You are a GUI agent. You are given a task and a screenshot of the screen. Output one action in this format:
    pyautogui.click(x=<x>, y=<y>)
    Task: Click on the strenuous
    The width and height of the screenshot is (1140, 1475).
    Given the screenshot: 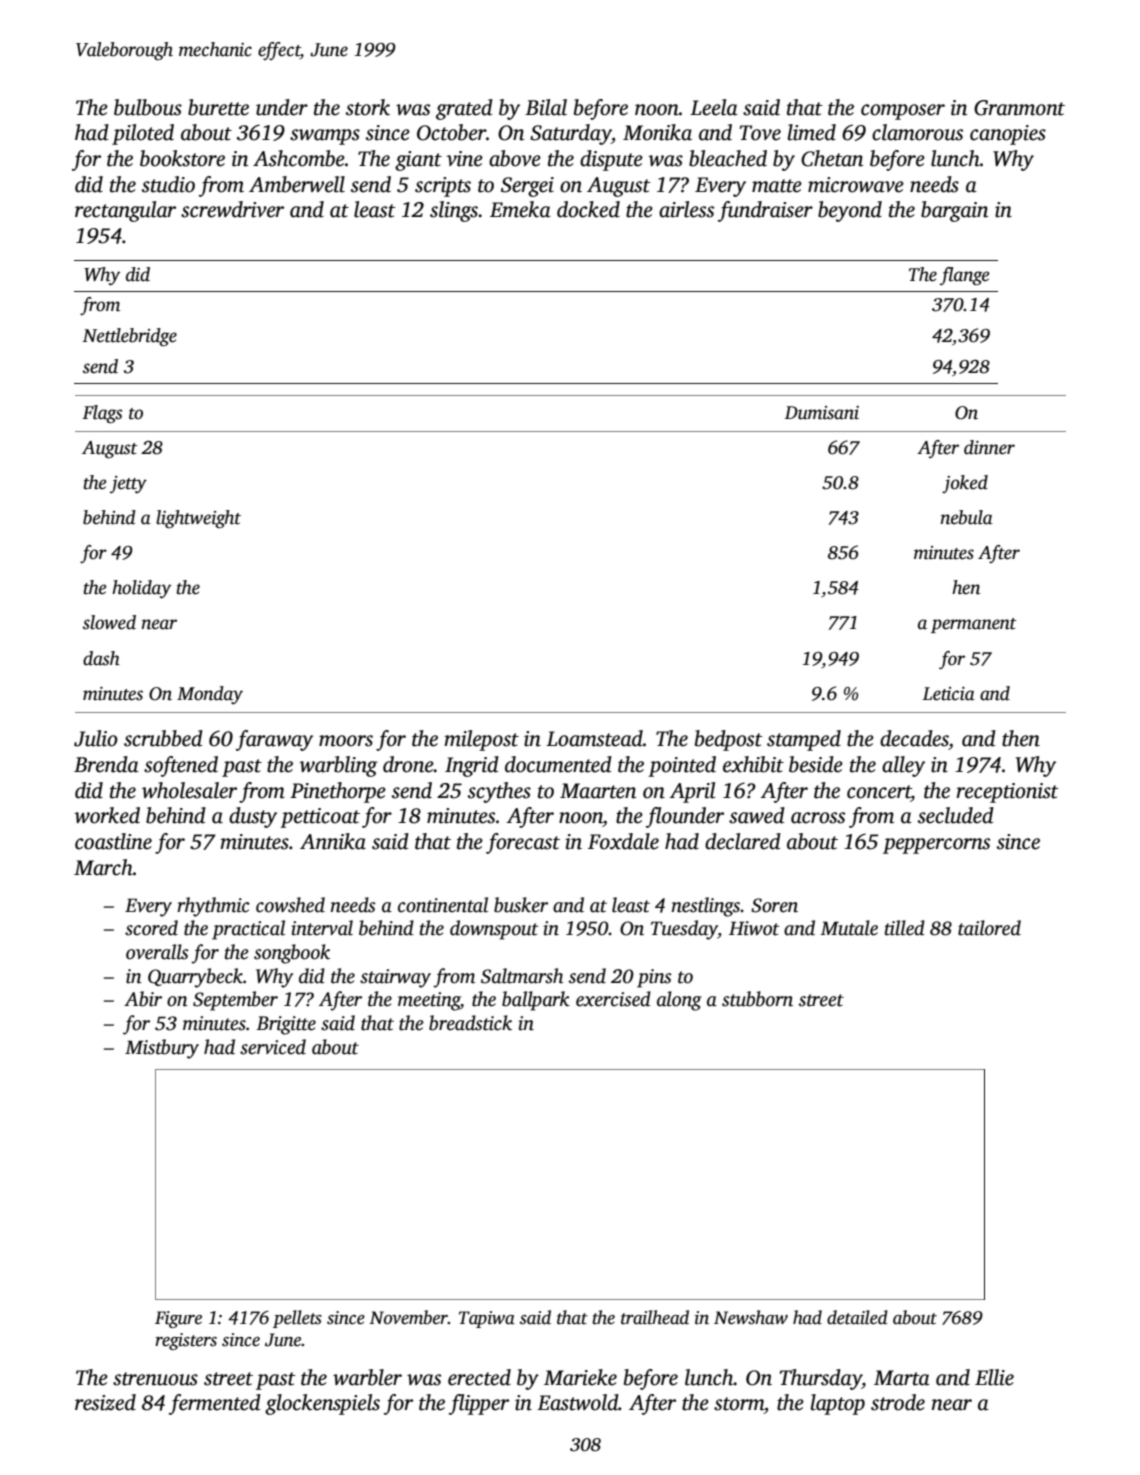 What is the action you would take?
    pyautogui.click(x=155, y=1379)
